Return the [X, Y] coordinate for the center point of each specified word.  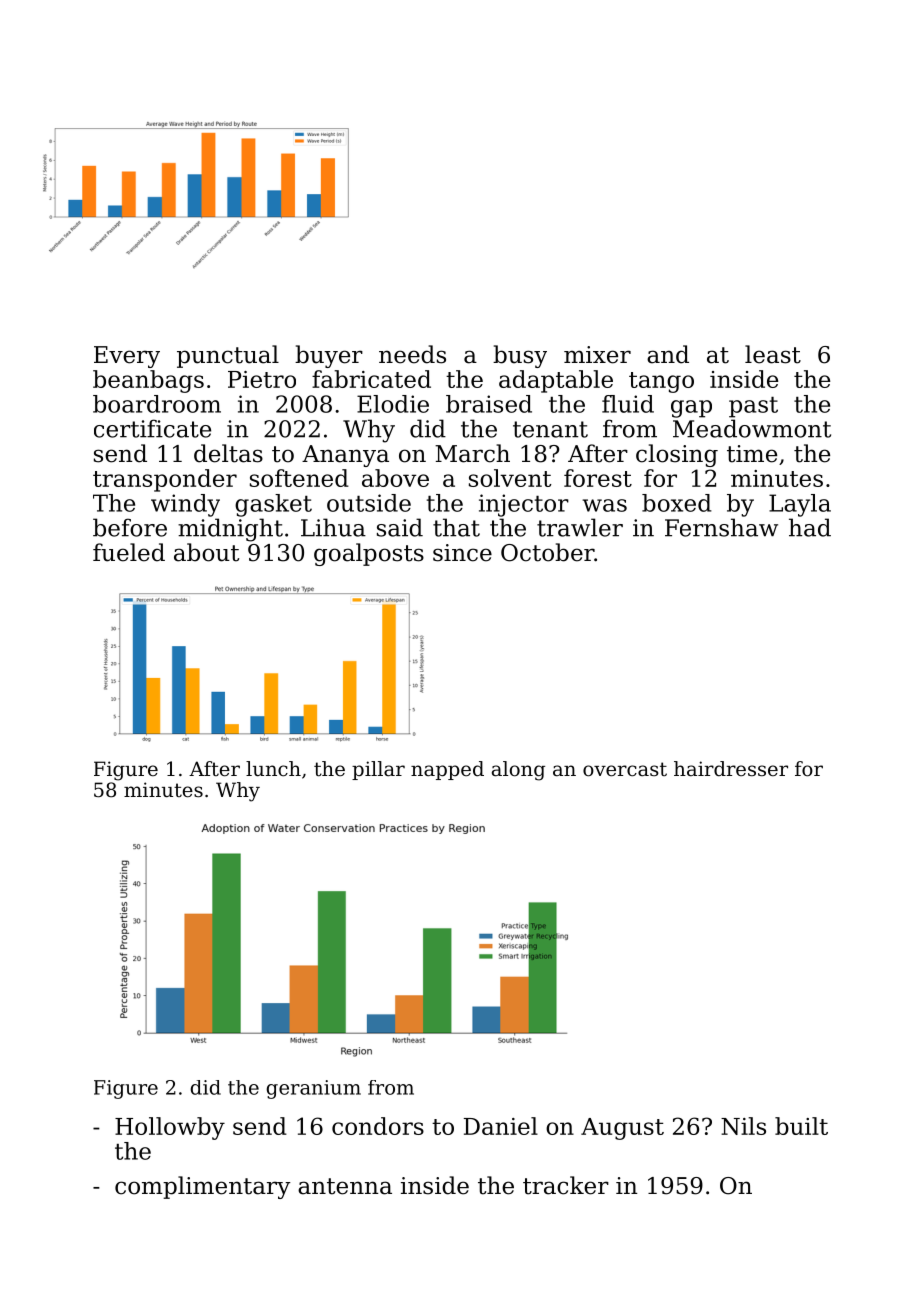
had [810, 527]
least [773, 354]
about [206, 552]
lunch [273, 769]
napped [447, 770]
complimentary [203, 1187]
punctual [228, 356]
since [462, 553]
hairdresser [731, 769]
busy [520, 356]
